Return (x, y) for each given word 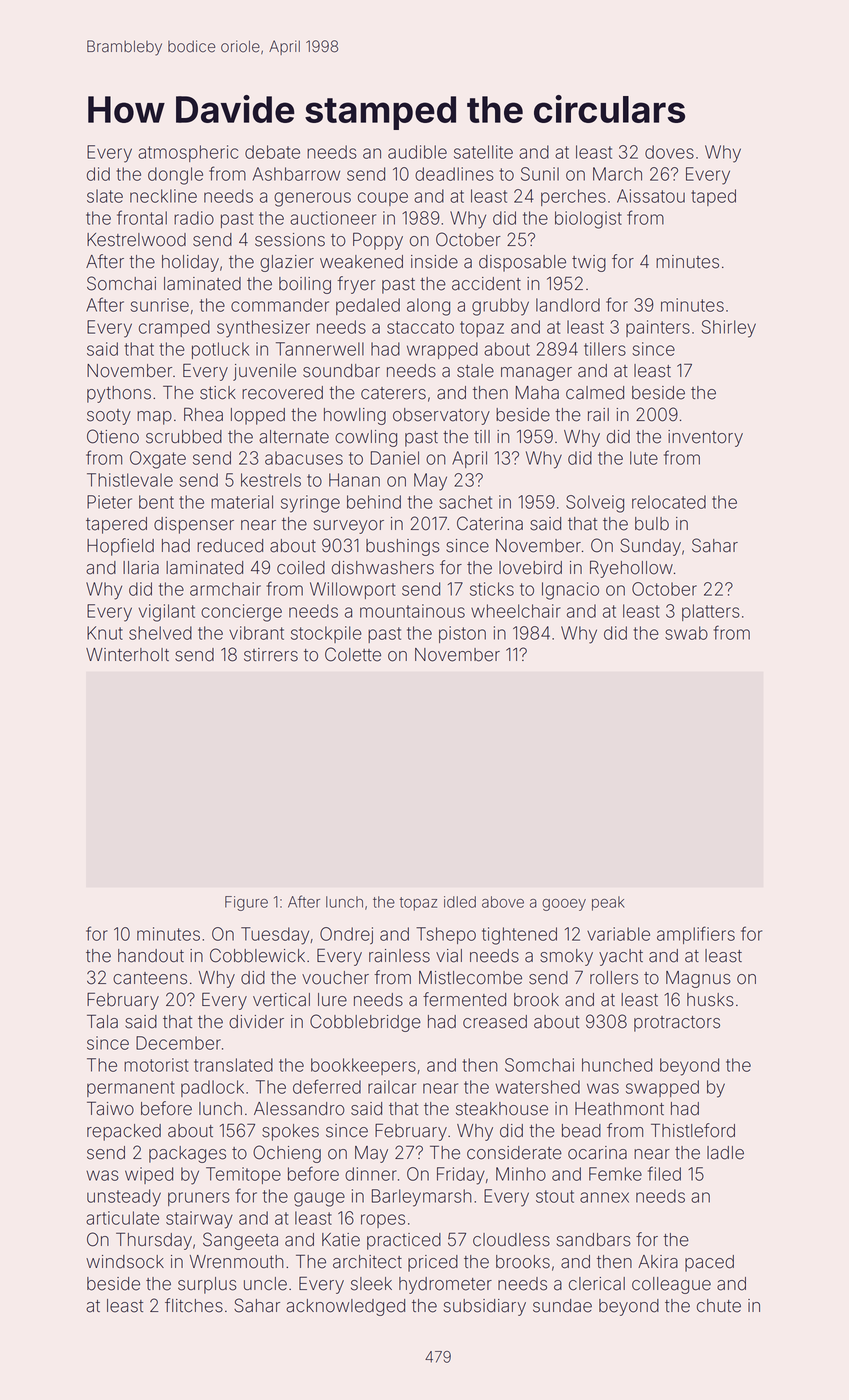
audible (417, 152)
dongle (175, 176)
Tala (102, 1021)
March (617, 174)
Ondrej (346, 935)
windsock (125, 1262)
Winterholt (127, 655)
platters (711, 612)
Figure (246, 903)
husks (710, 1000)
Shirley (729, 329)
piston (462, 634)
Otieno (113, 436)
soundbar (341, 371)
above (503, 902)
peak (608, 903)
